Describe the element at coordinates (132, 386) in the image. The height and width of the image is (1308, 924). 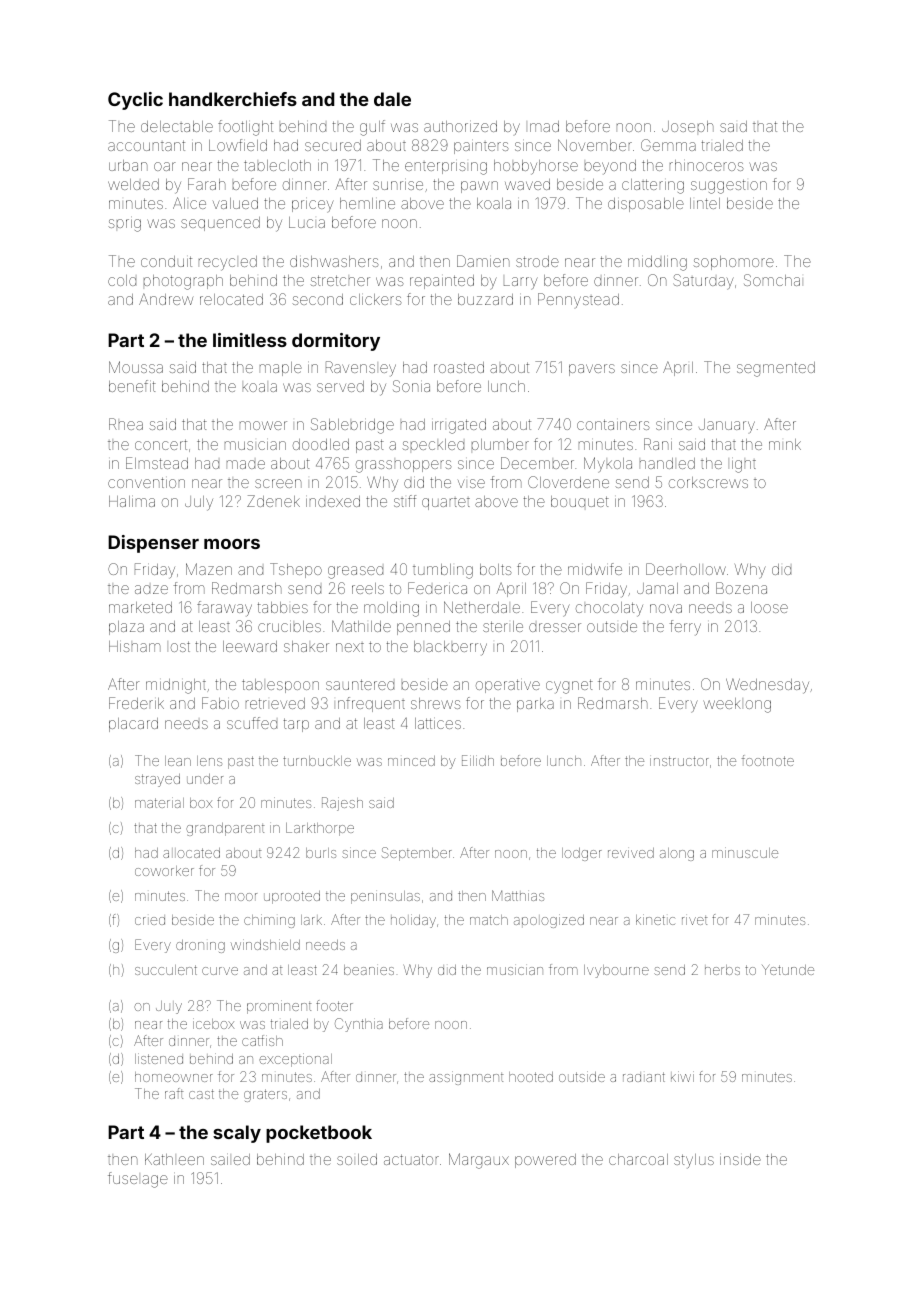
I see `benefit` at that location.
